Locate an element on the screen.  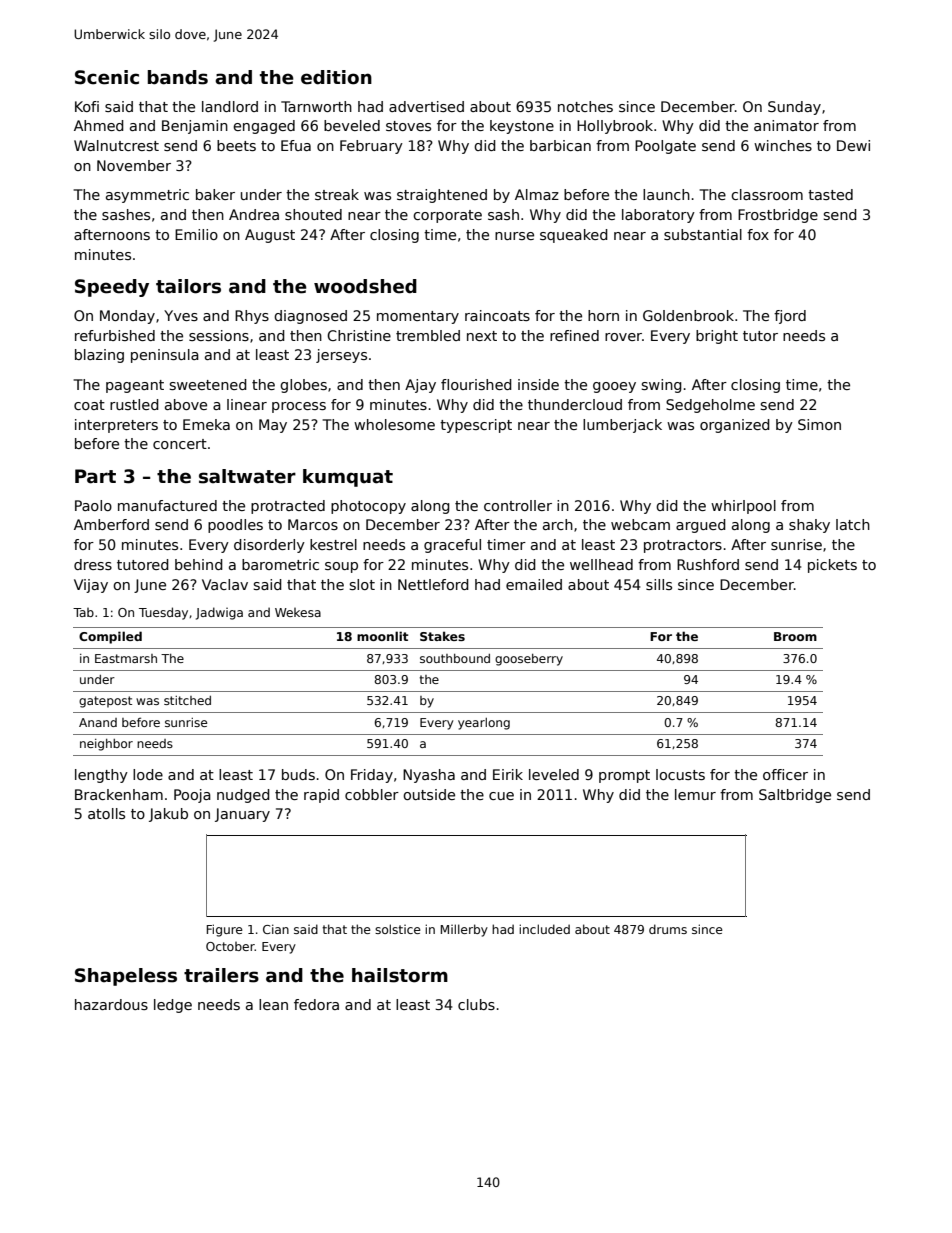
buds is located at coordinates (298, 774).
